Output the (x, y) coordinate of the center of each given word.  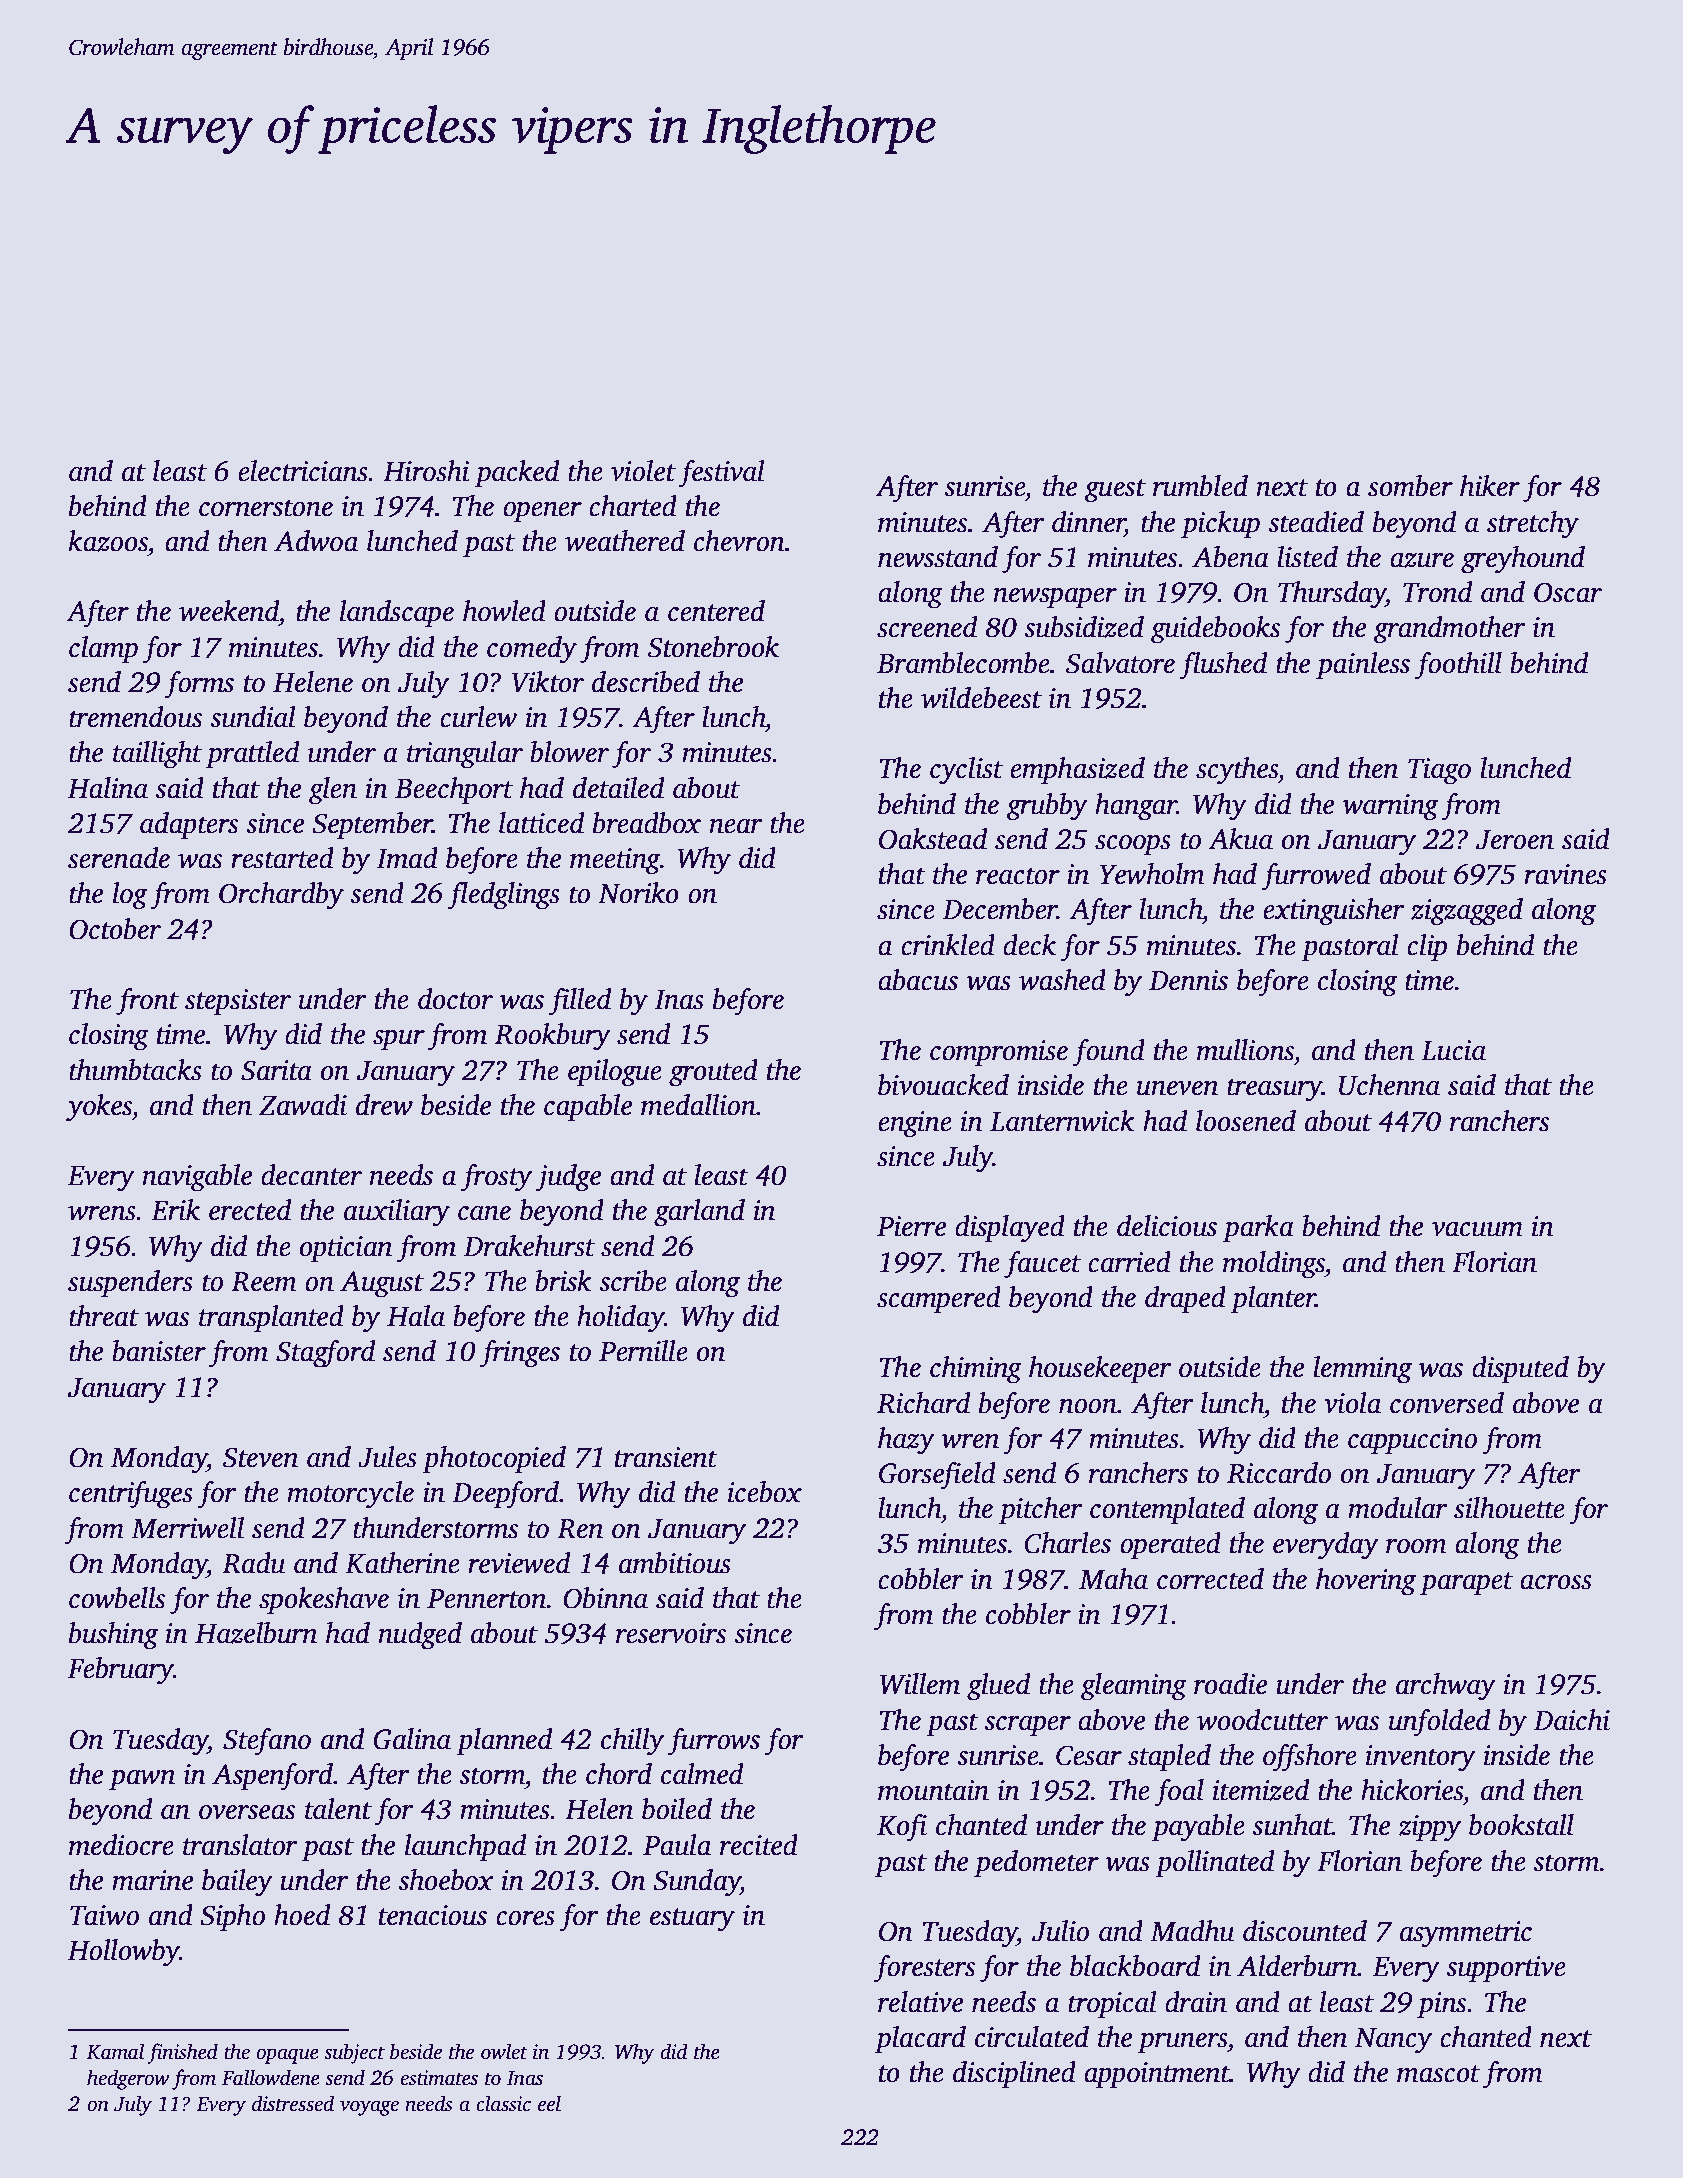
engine (915, 1124)
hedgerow (128, 2079)
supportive (1506, 1969)
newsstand (938, 557)
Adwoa (316, 541)
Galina (412, 1739)
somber (1410, 486)
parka (1258, 1228)
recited (759, 1845)
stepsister (238, 1002)
